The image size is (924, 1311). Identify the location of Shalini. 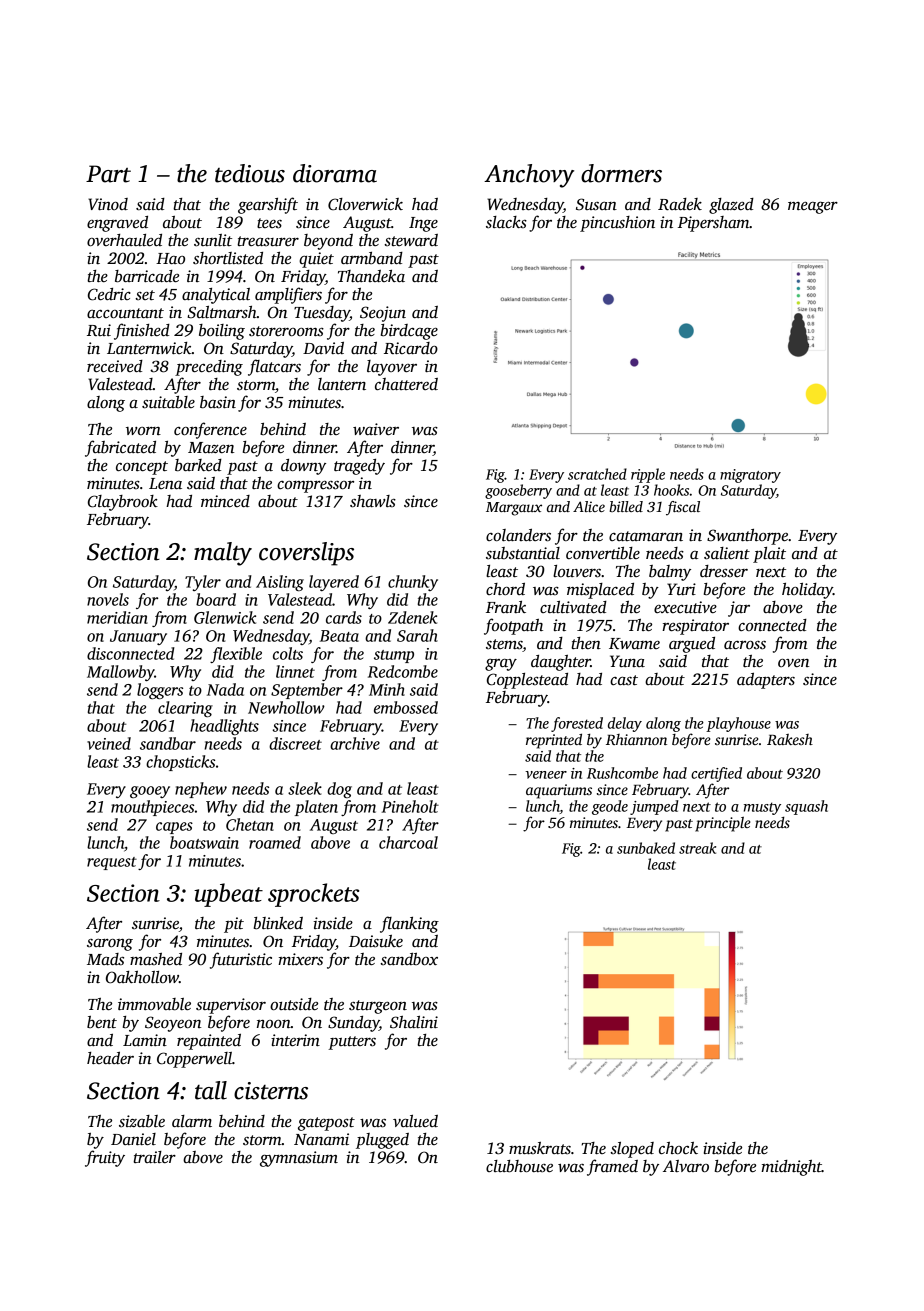
(414, 1022).
